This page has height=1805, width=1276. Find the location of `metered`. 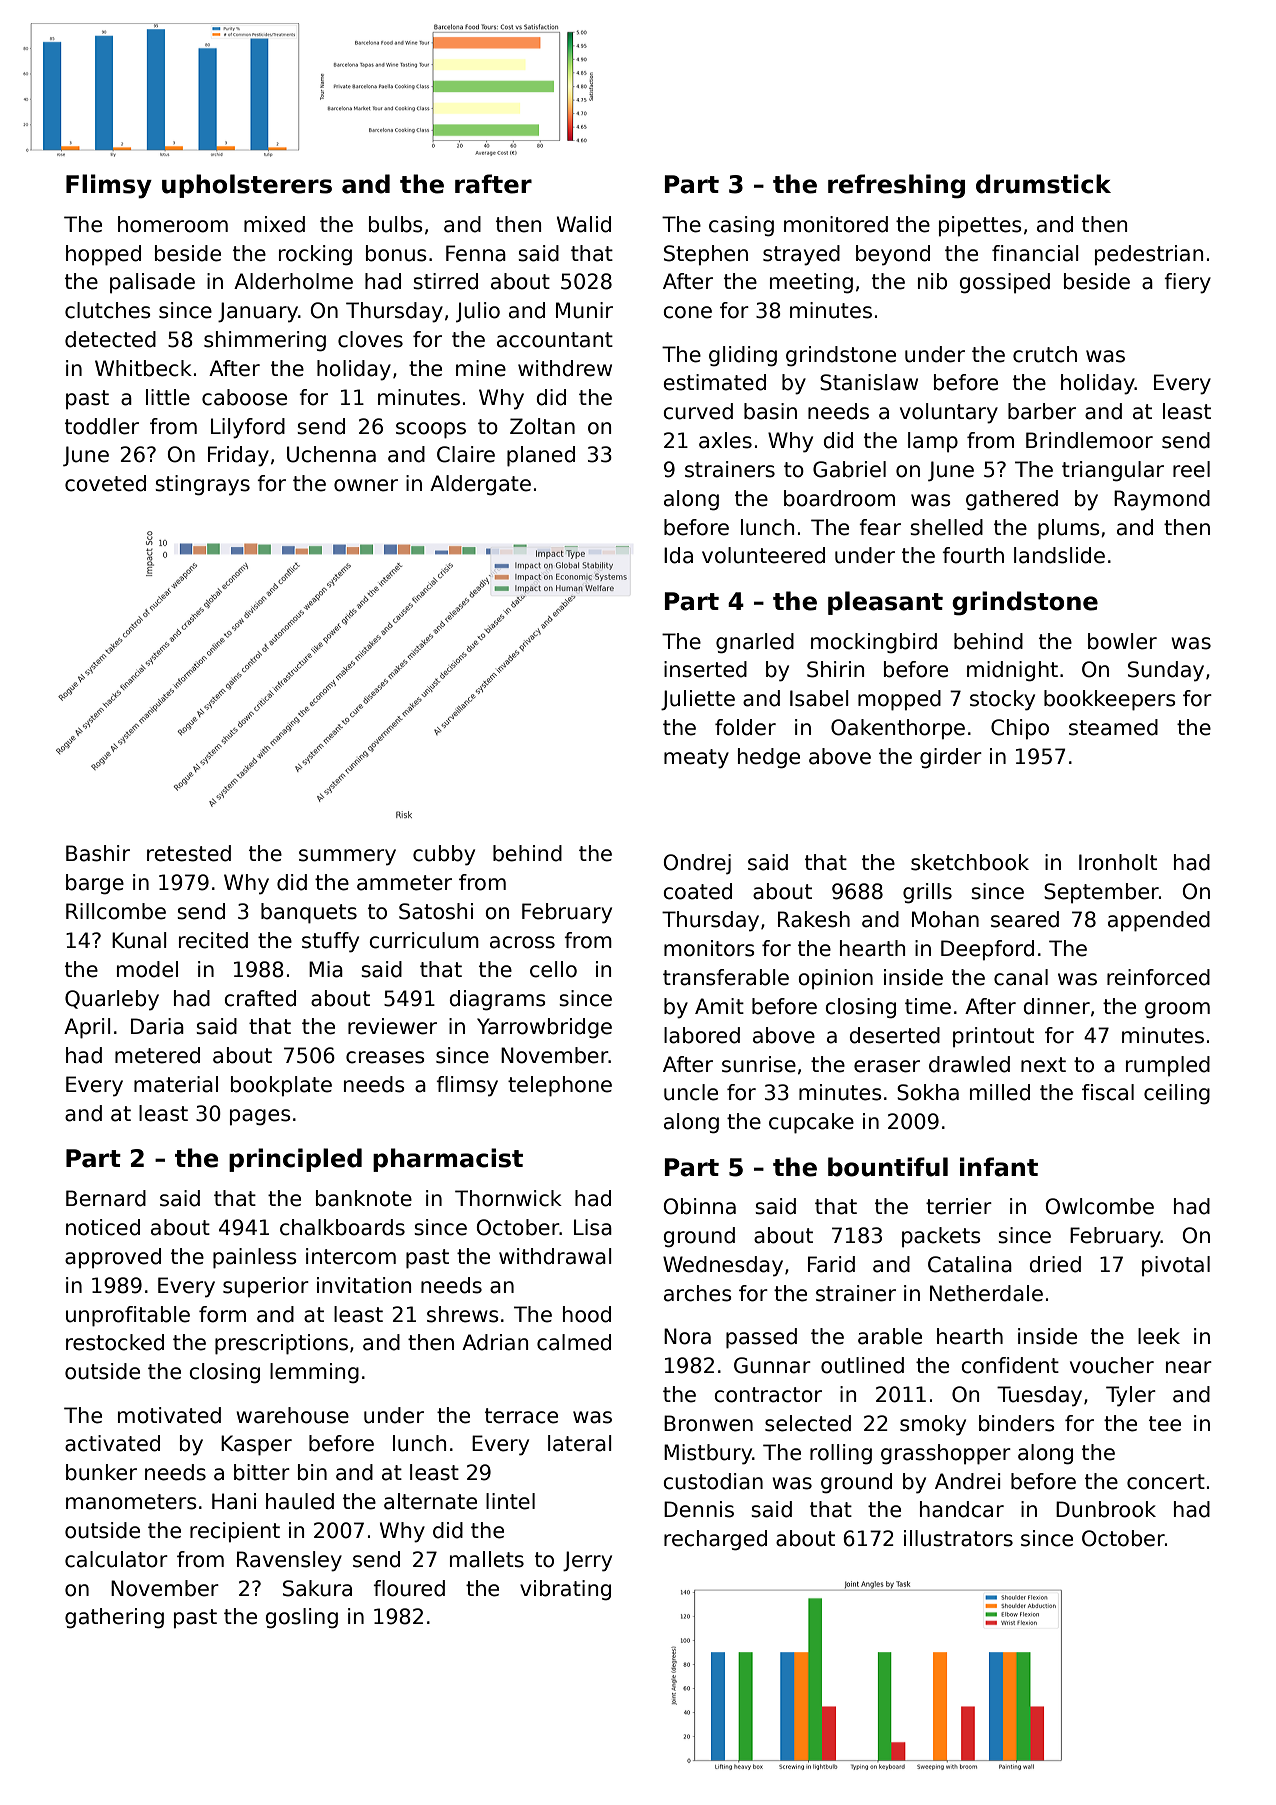

metered is located at coordinates (157, 1055).
